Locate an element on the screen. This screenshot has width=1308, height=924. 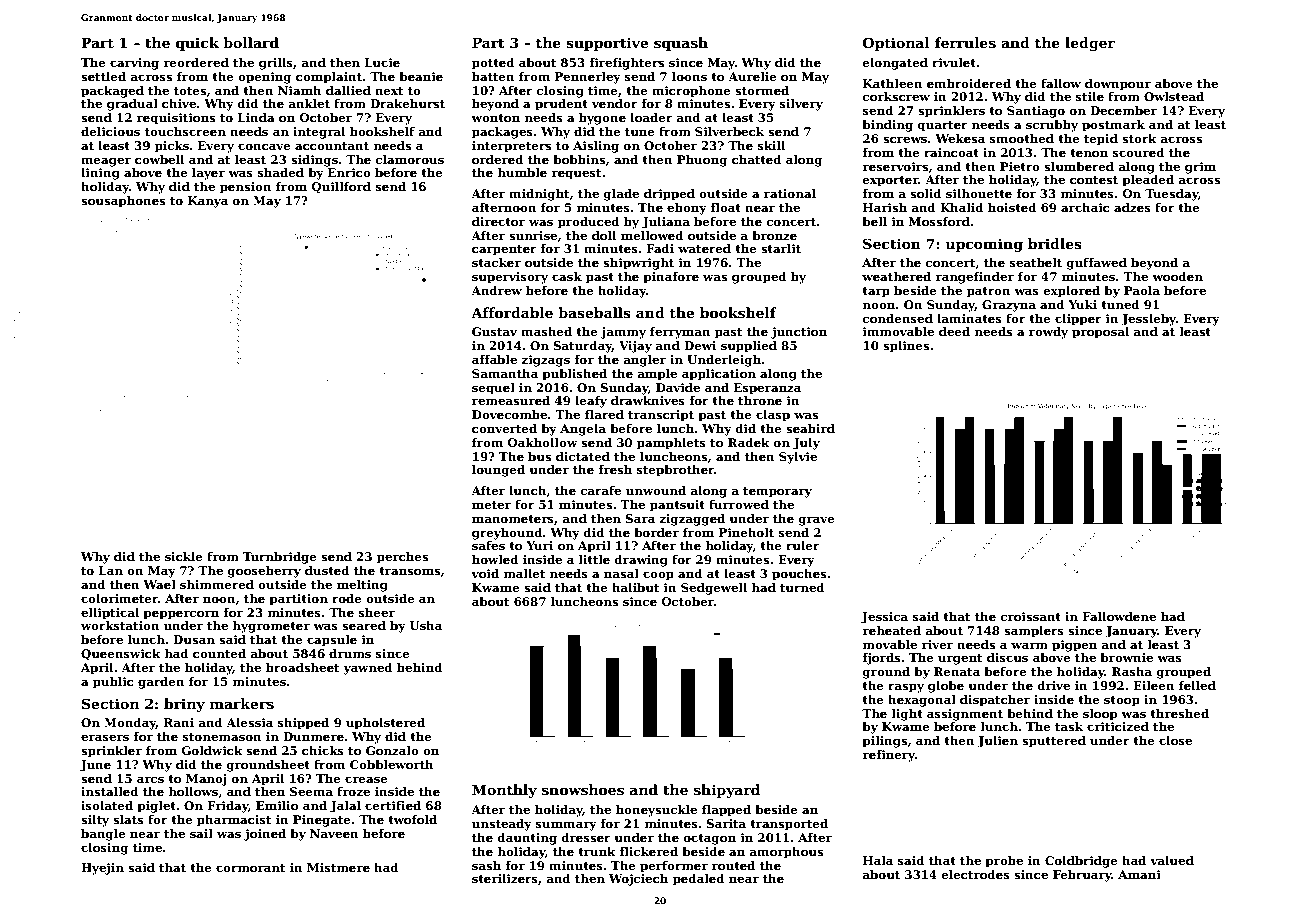
bollard is located at coordinates (251, 42).
